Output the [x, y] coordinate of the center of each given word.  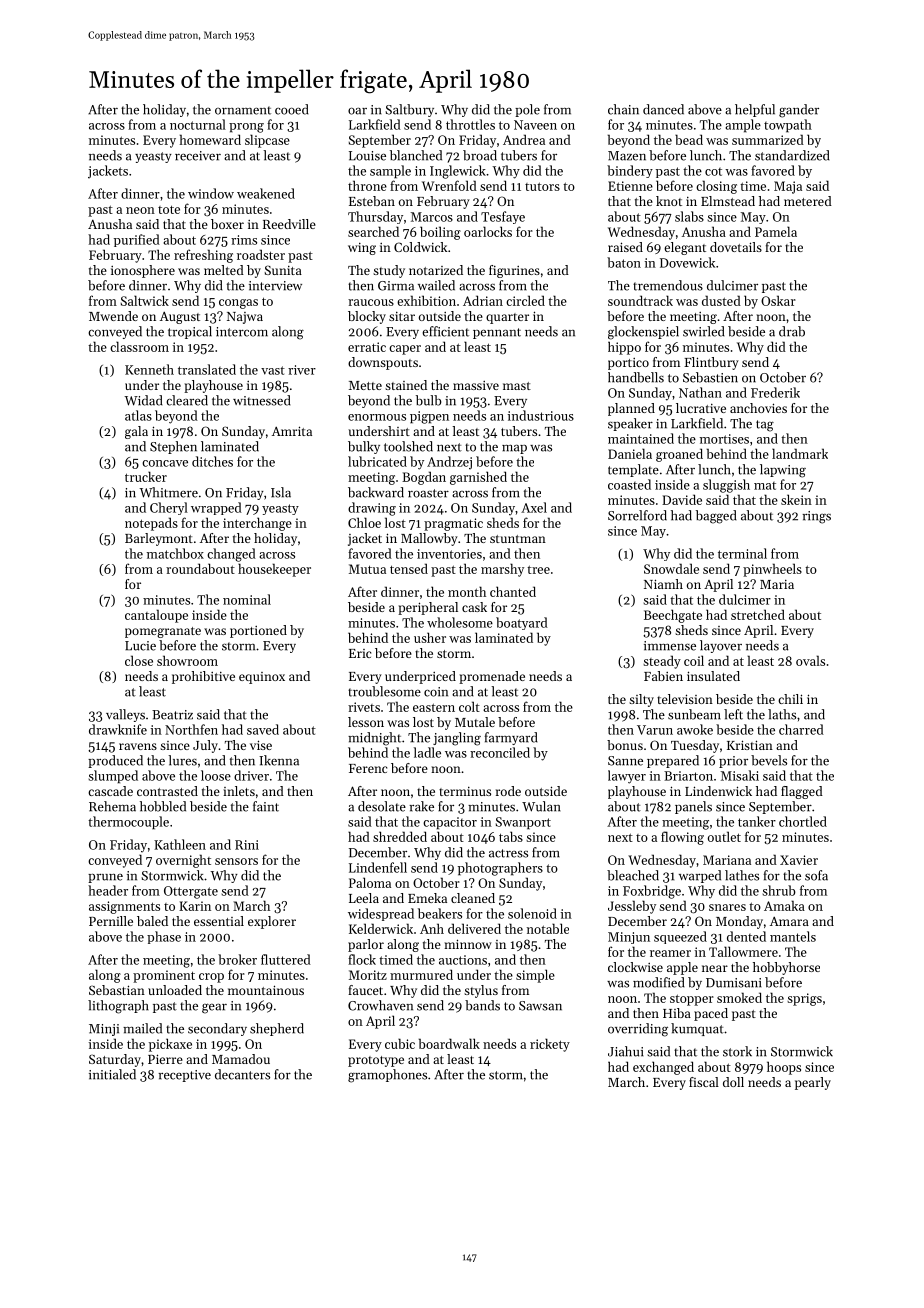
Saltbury [409, 110]
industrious [541, 415]
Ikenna [279, 760]
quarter [507, 318]
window [211, 193]
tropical [190, 332]
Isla [281, 492]
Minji [104, 1030]
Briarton [688, 776]
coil [694, 660]
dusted [721, 300]
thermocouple [128, 823]
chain [623, 109]
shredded [400, 836]
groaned [679, 455]
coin [436, 692]
